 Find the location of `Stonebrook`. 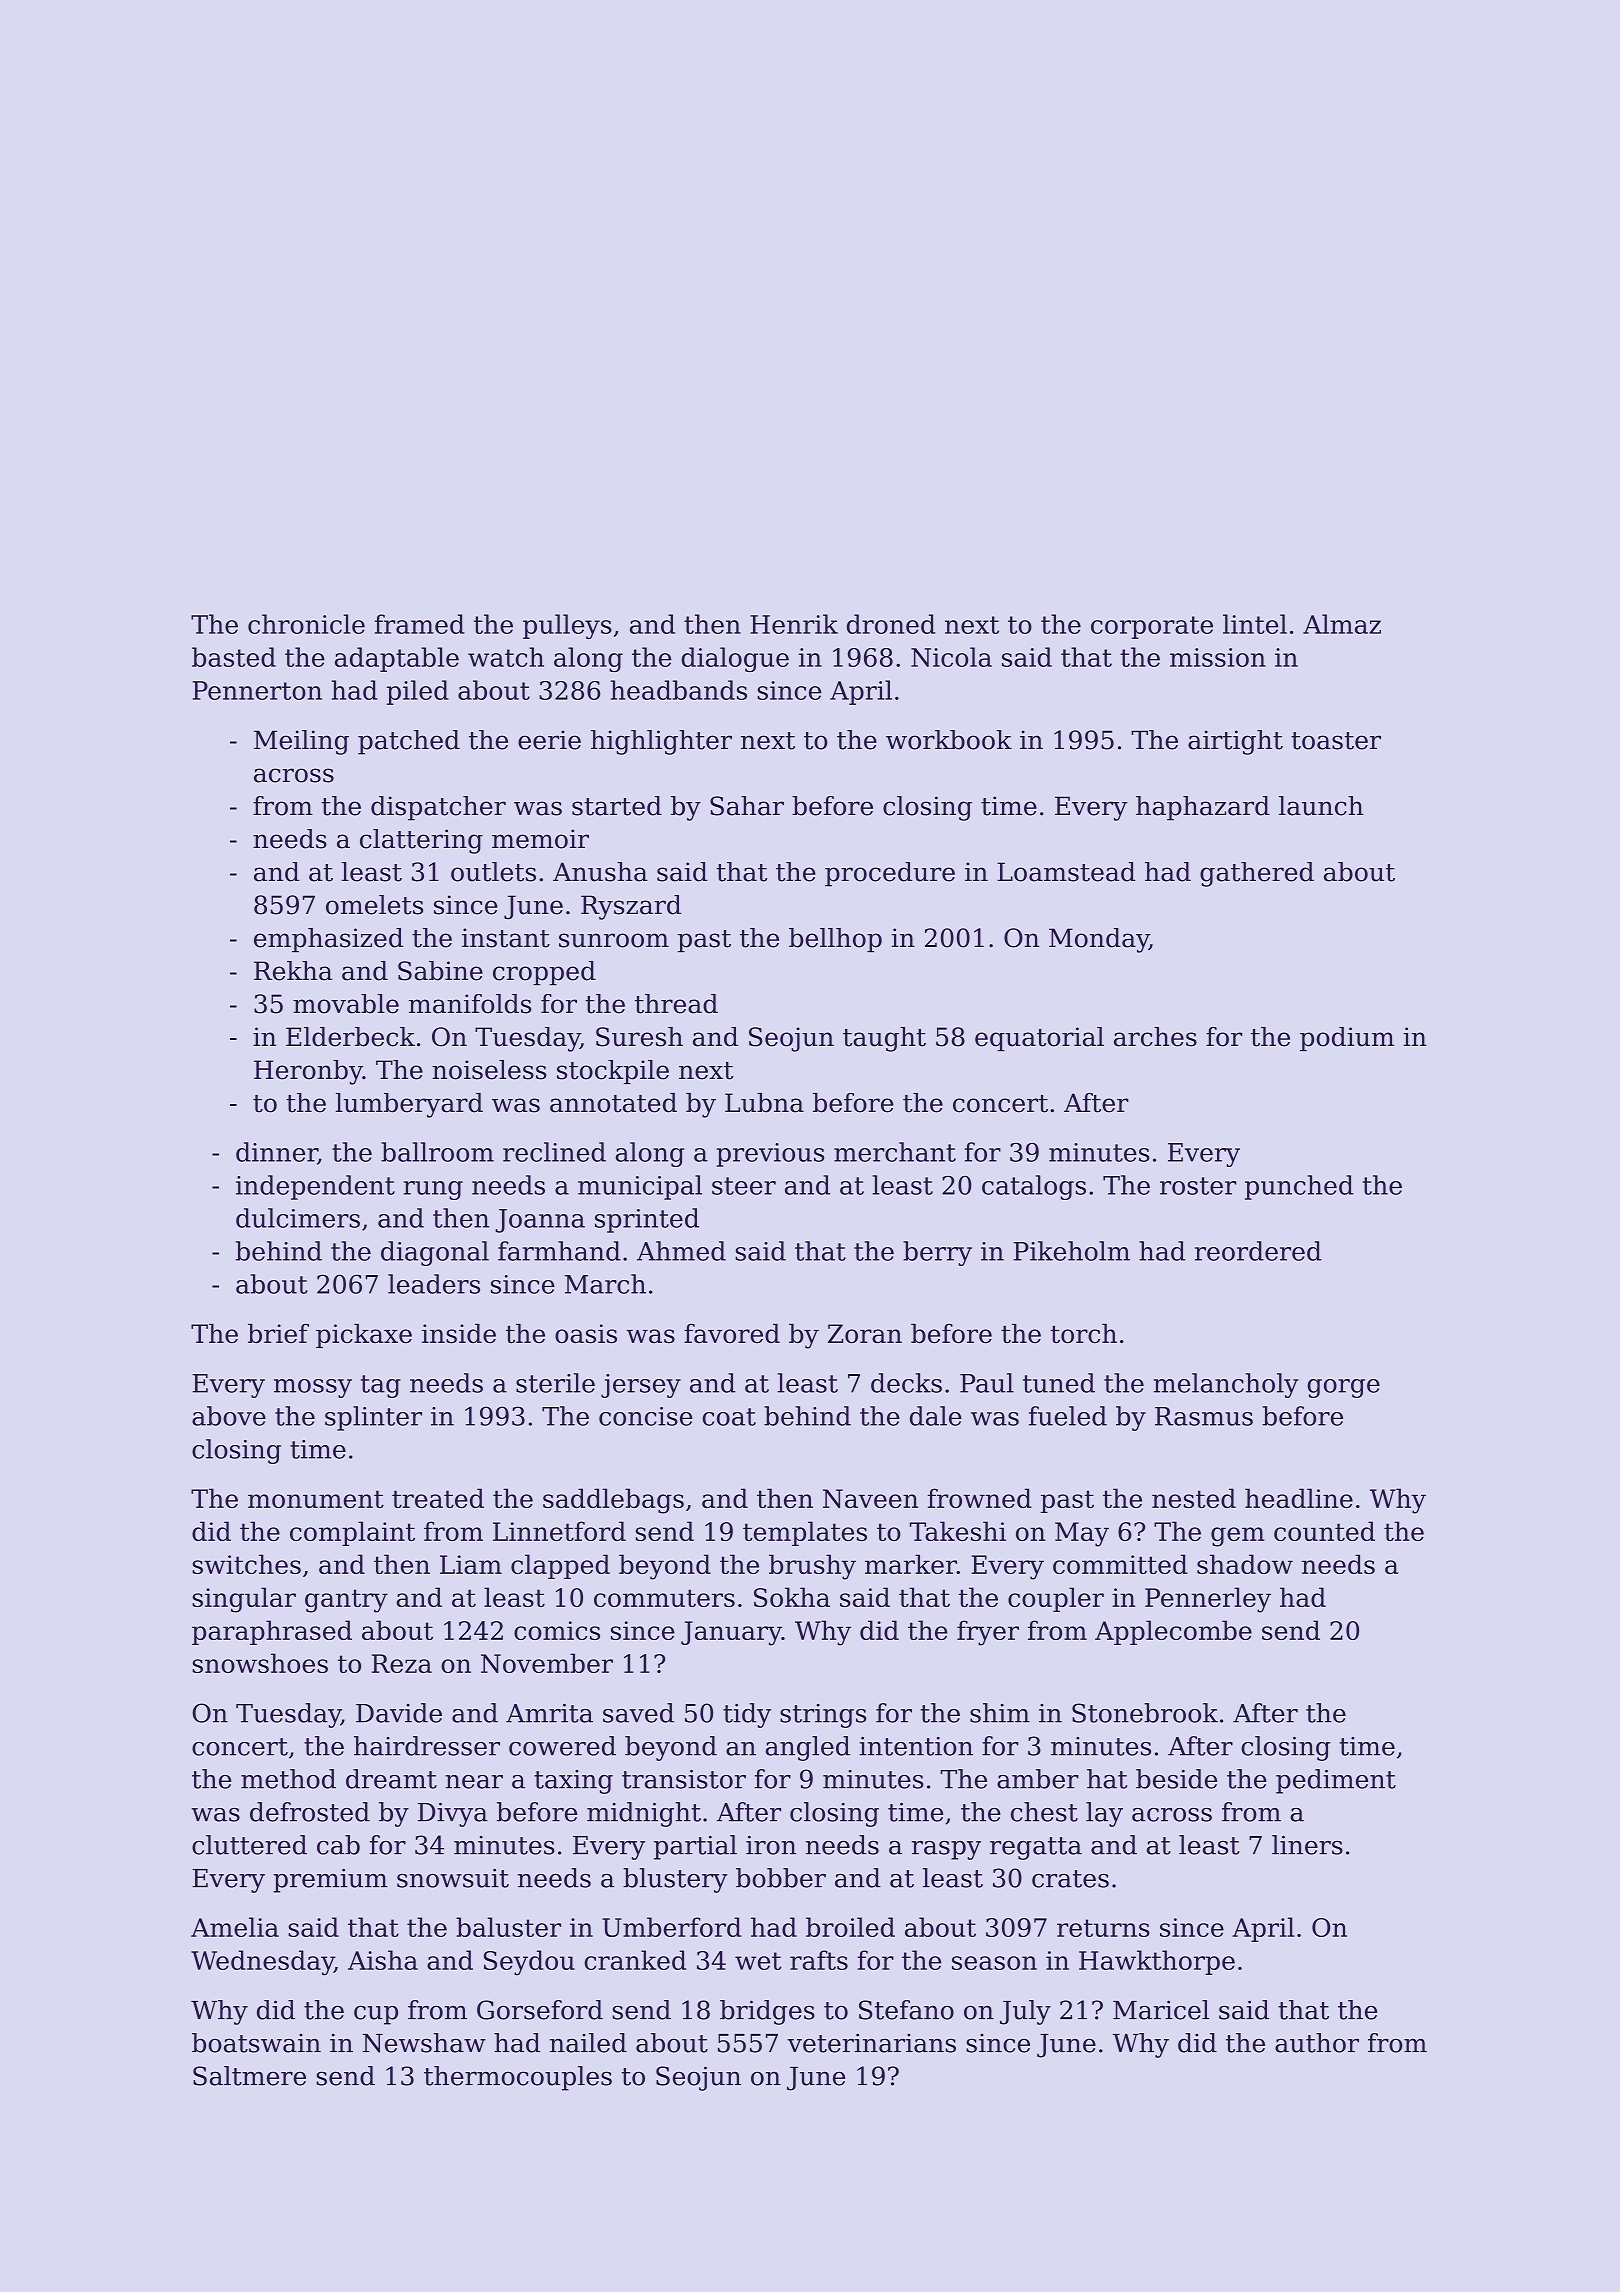

Stonebrook is located at coordinates (1145, 1713).
